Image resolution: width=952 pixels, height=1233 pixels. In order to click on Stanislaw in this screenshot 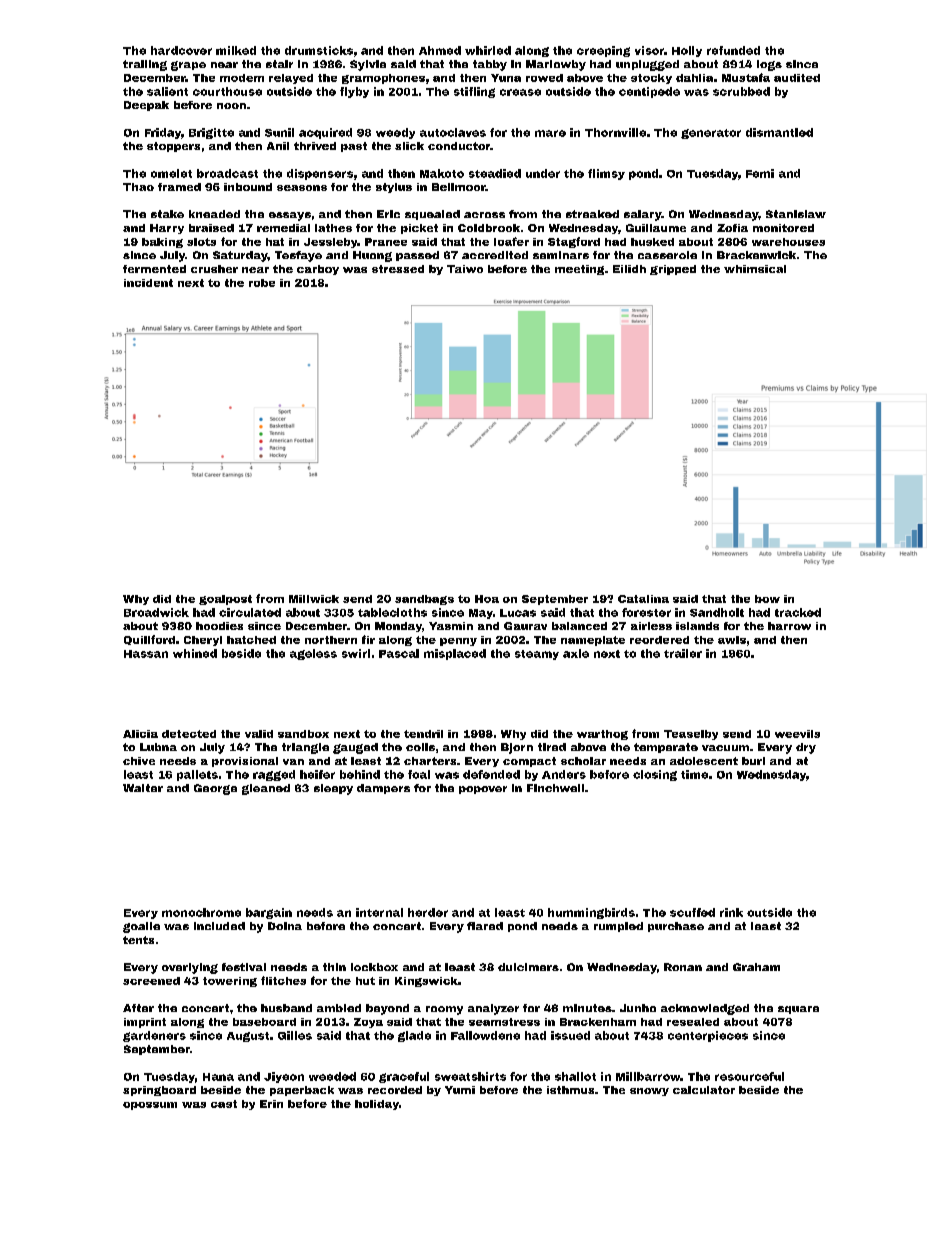, I will do `click(796, 214)`.
